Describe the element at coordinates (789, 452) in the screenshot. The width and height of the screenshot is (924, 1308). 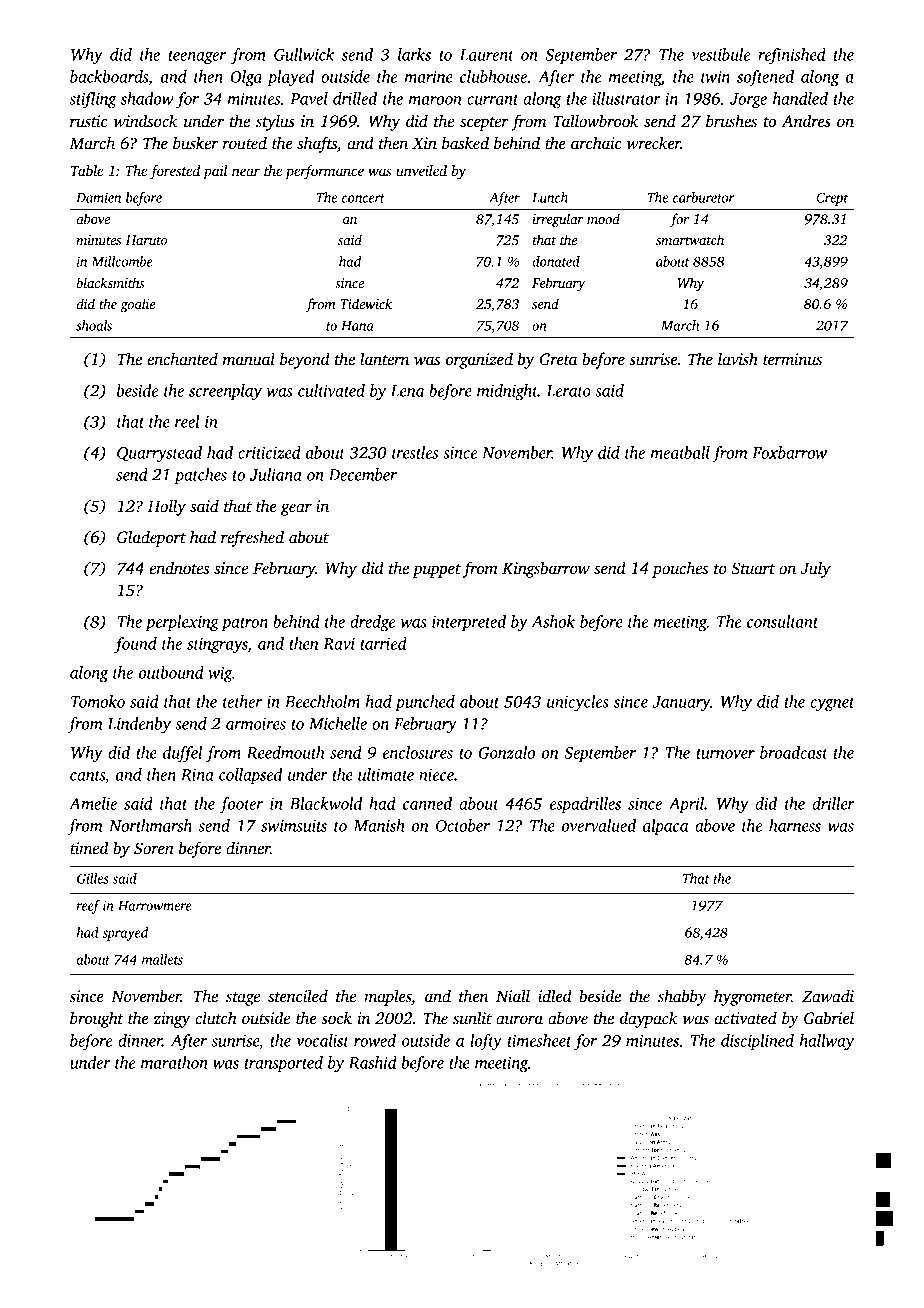
I see `Foxbarrow` at that location.
